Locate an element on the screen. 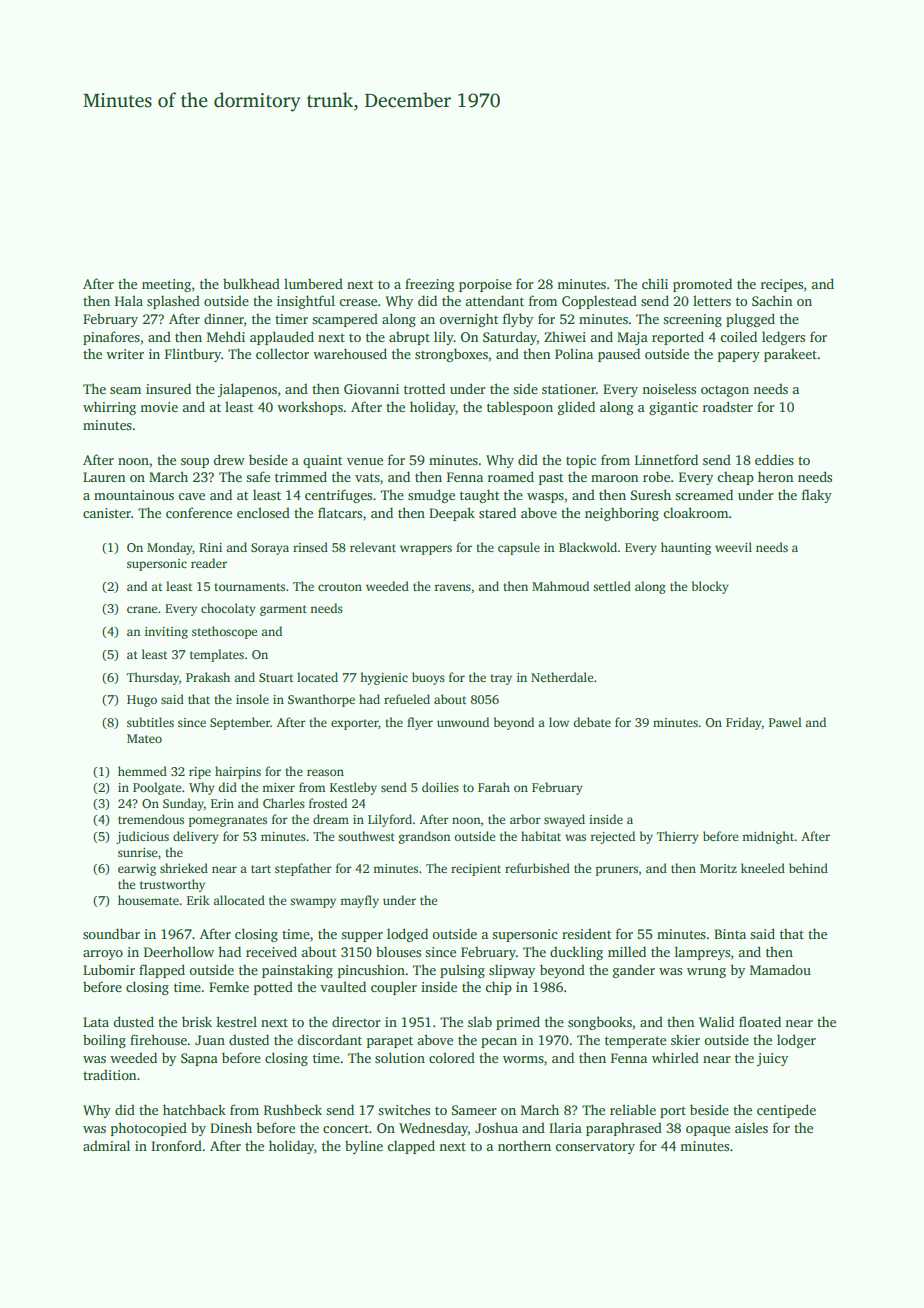 The width and height of the screenshot is (924, 1308). Farah is located at coordinates (494, 787).
